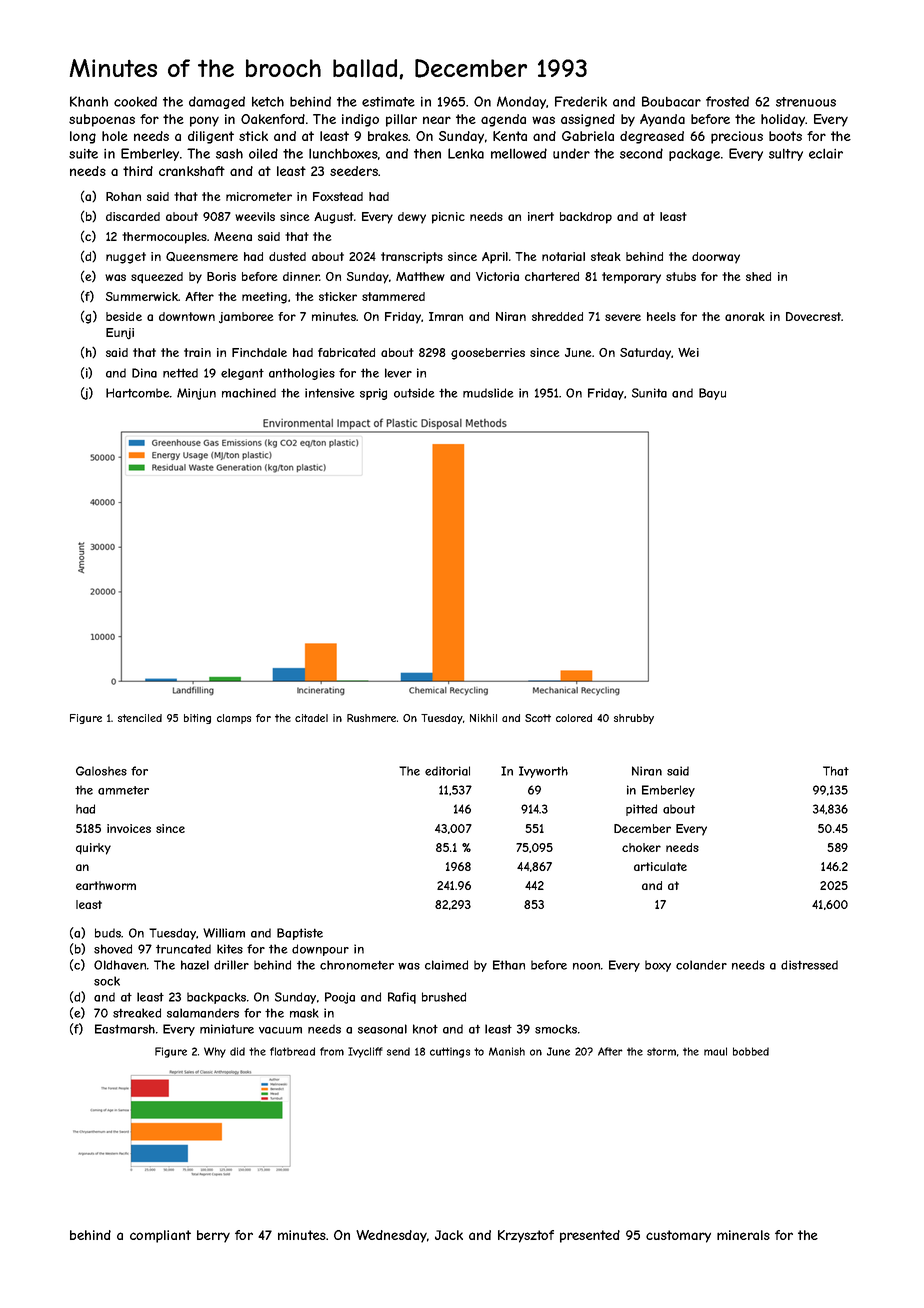 The image size is (924, 1308). What do you see at coordinates (712, 394) in the document?
I see `Bayu` at bounding box center [712, 394].
